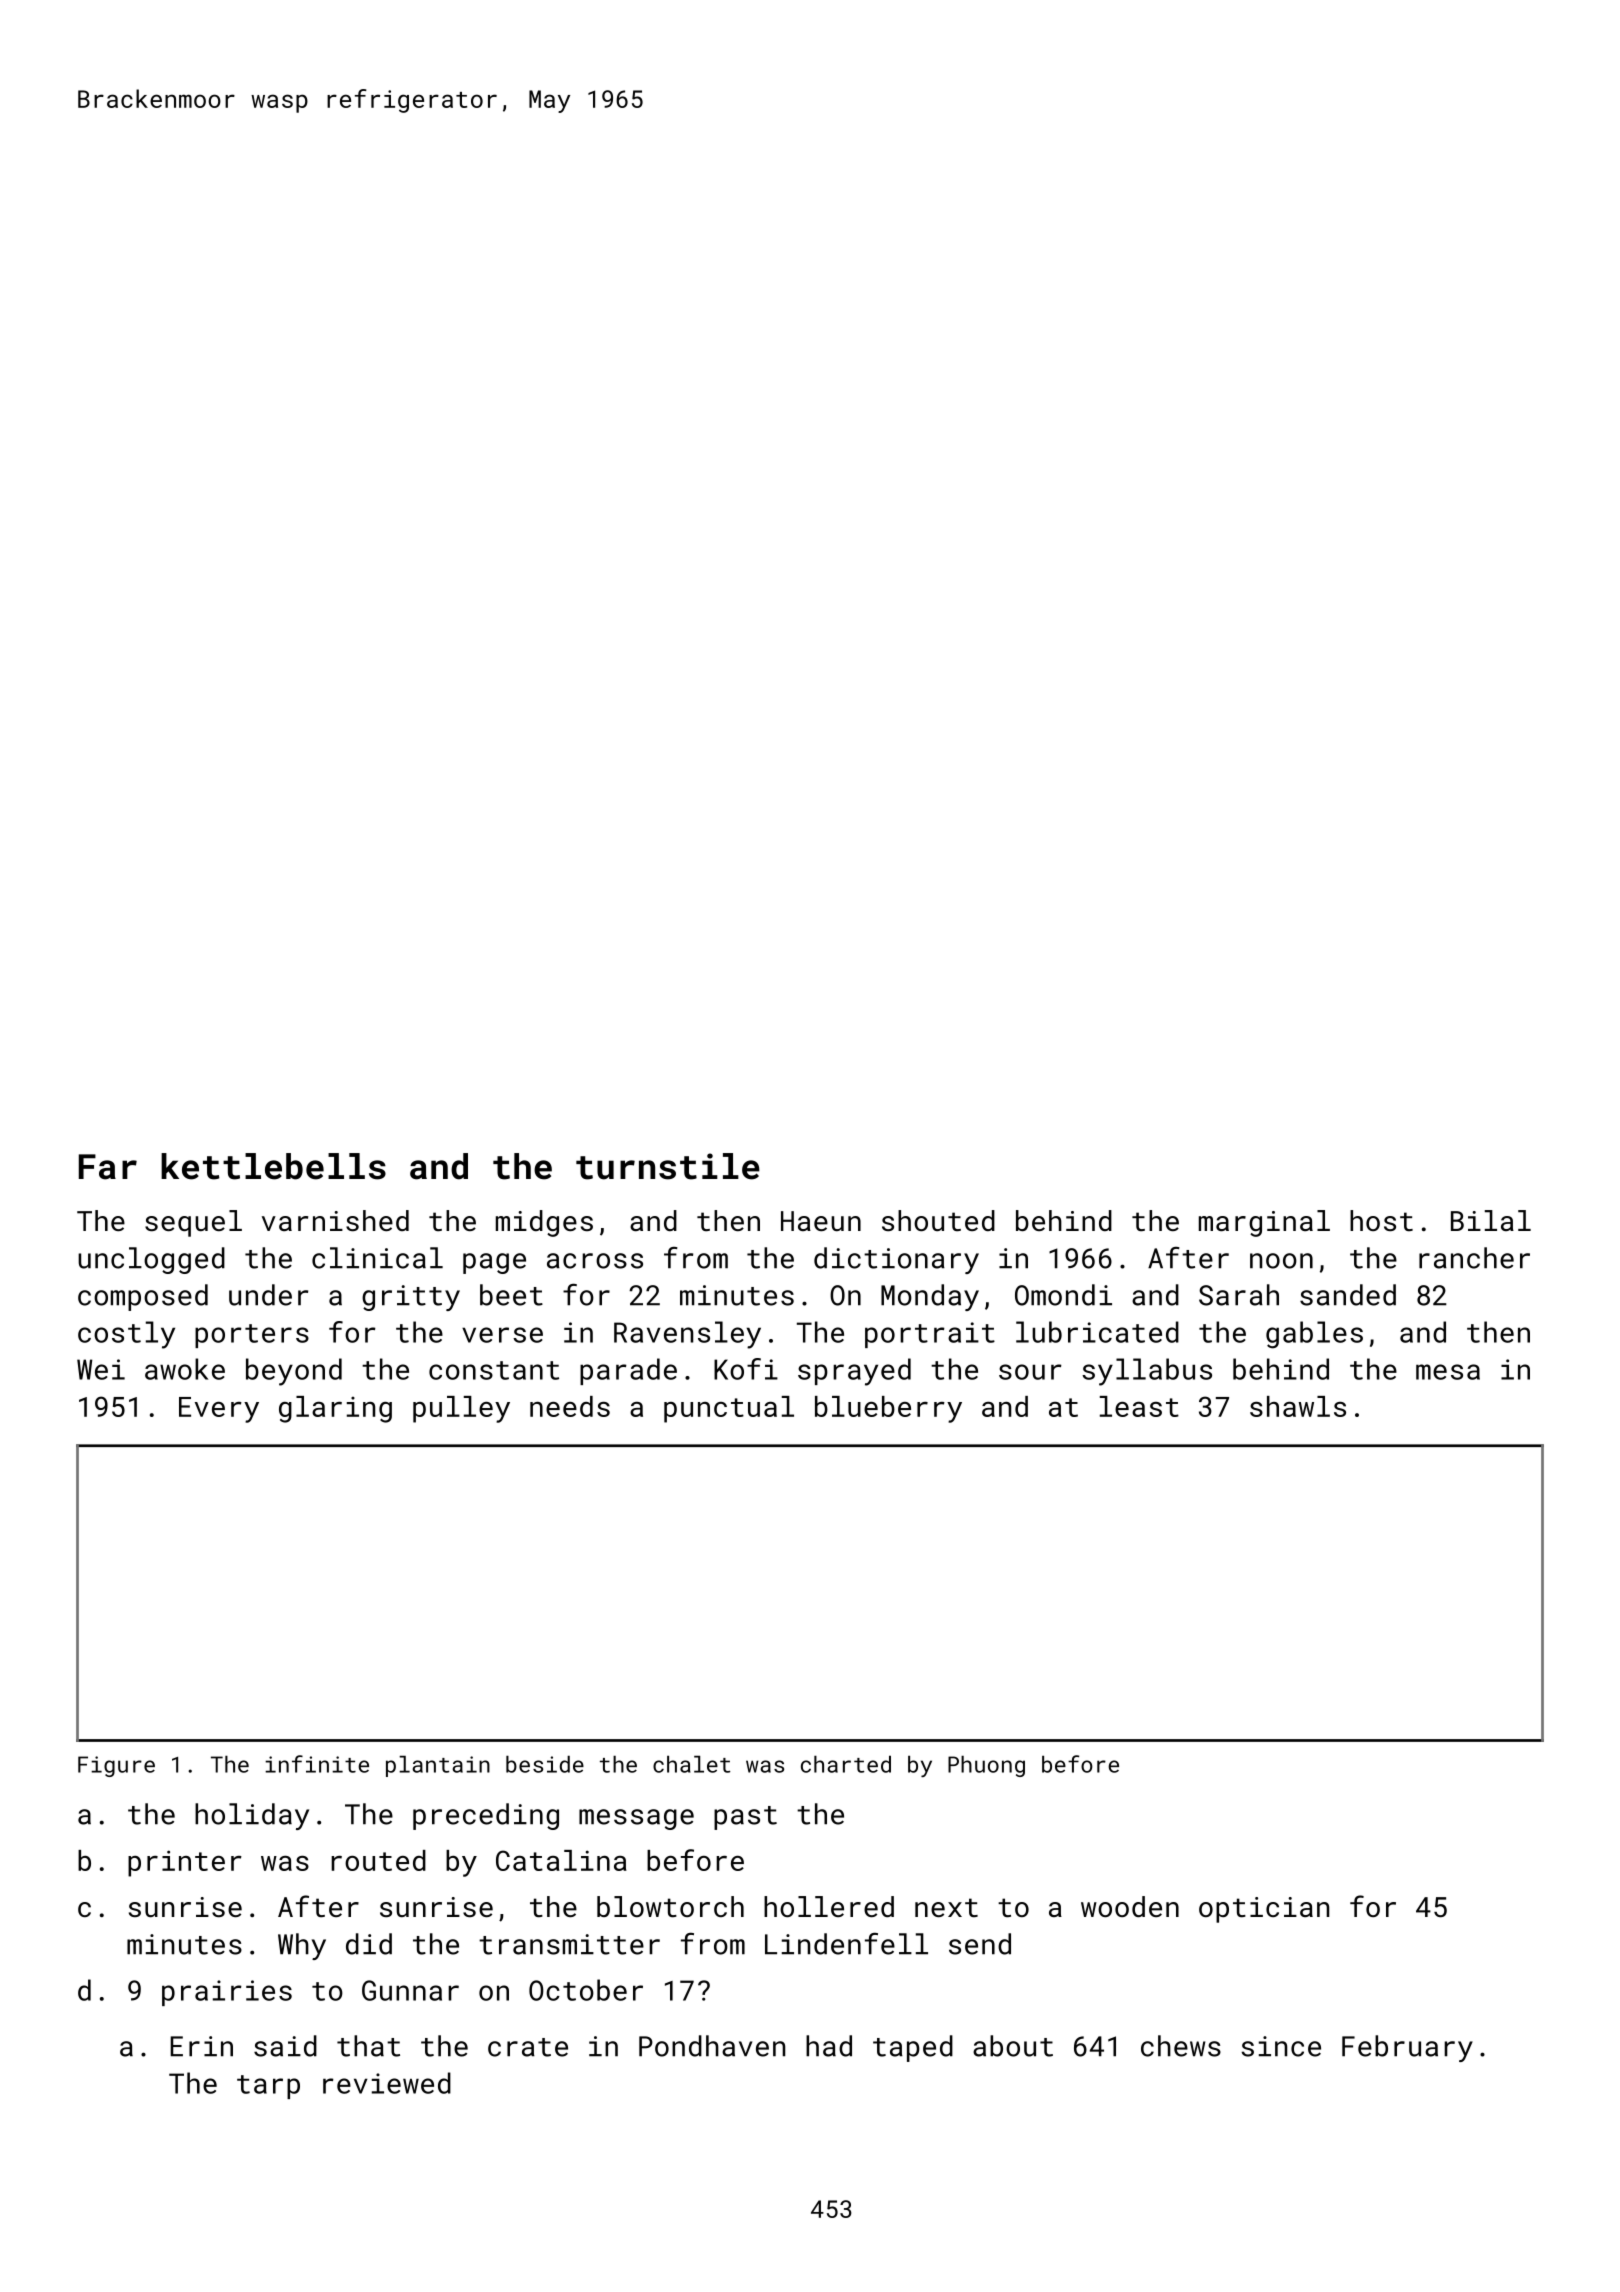  I want to click on marginal, so click(1264, 1223).
